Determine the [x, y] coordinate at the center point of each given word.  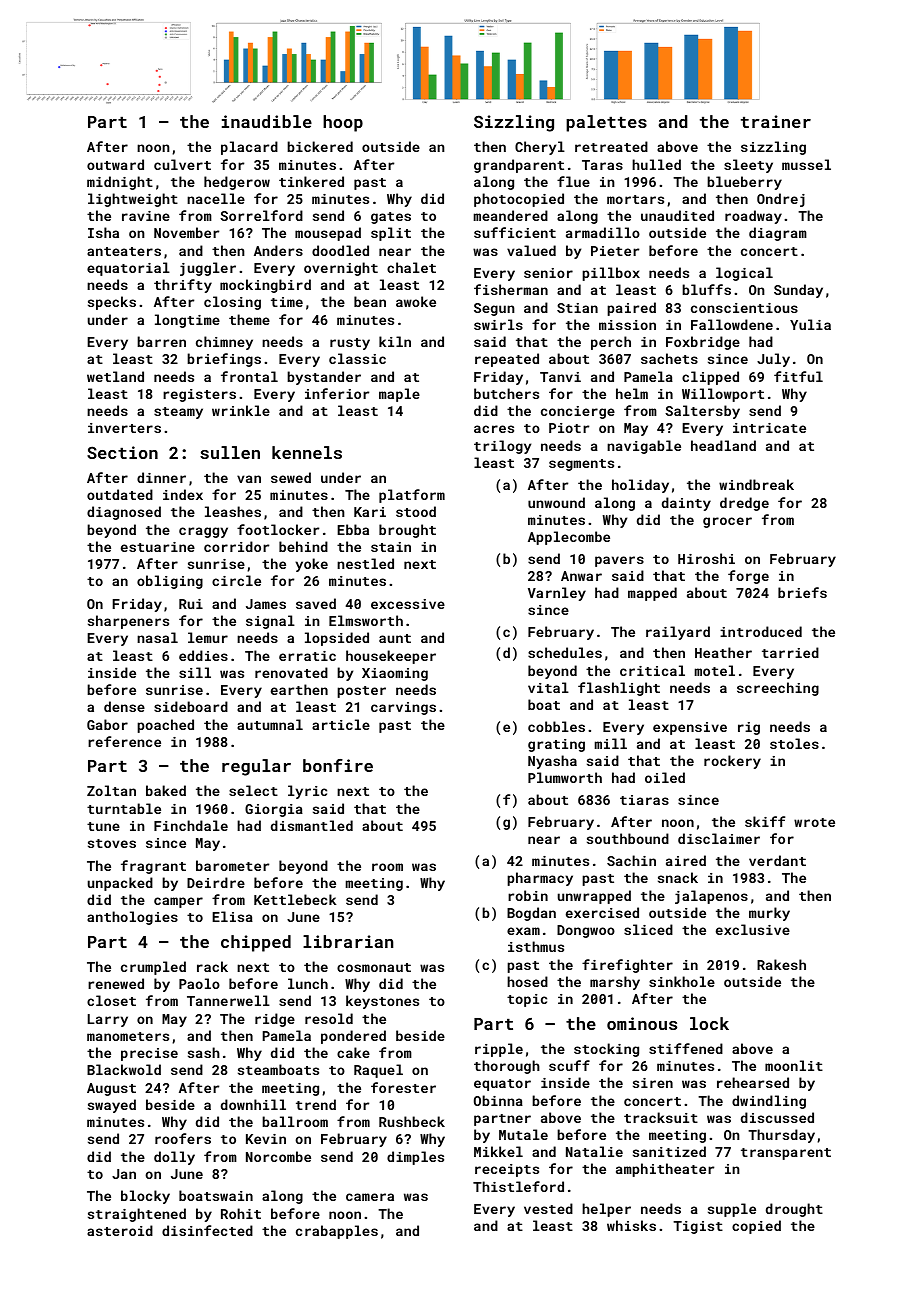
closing [232, 303]
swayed [112, 1106]
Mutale [523, 1134]
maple [399, 395]
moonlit [794, 1065]
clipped [710, 378]
